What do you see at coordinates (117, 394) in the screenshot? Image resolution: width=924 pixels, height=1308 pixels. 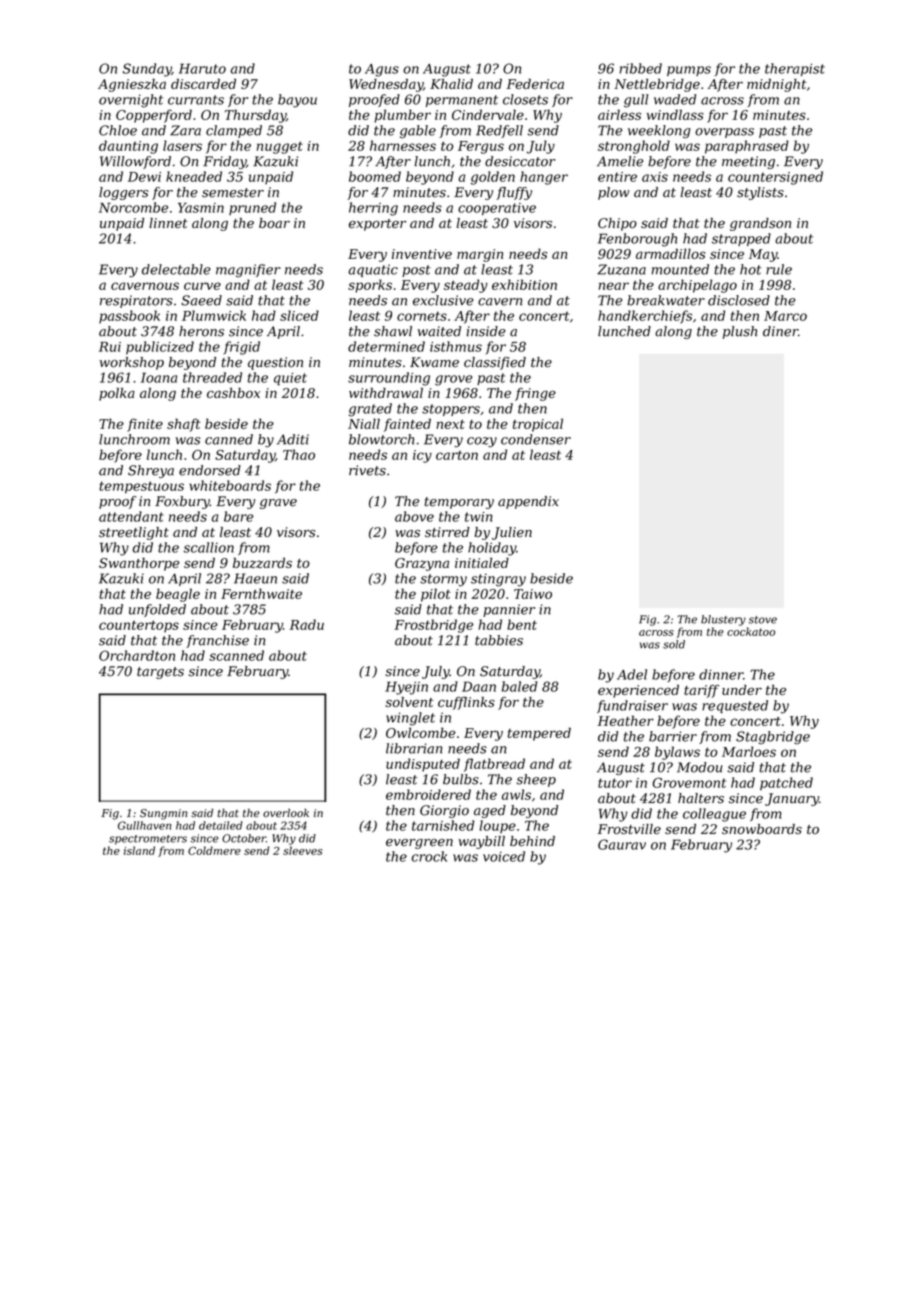 I see `polka` at bounding box center [117, 394].
